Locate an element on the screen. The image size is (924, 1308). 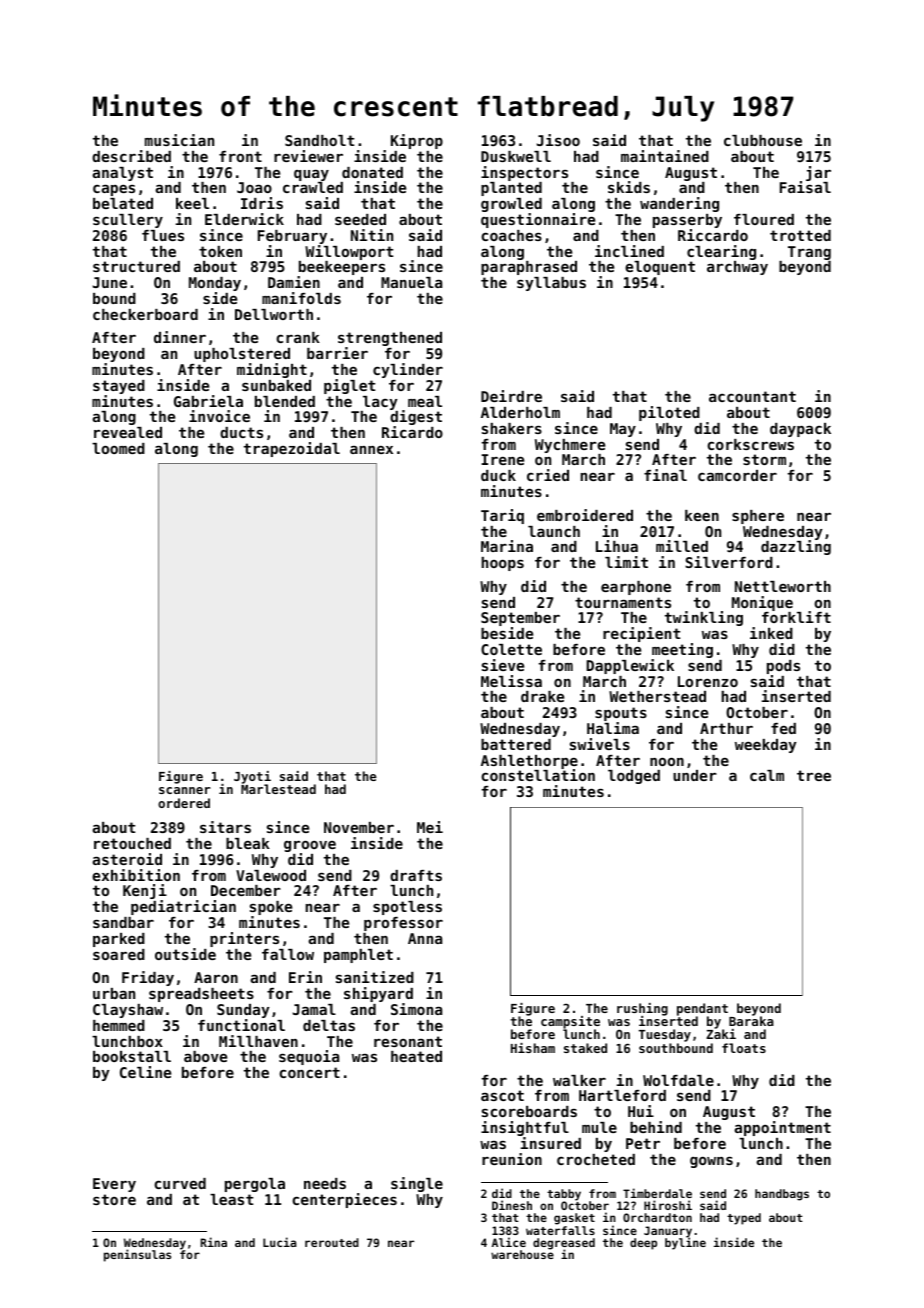
donated is located at coordinates (372, 172).
